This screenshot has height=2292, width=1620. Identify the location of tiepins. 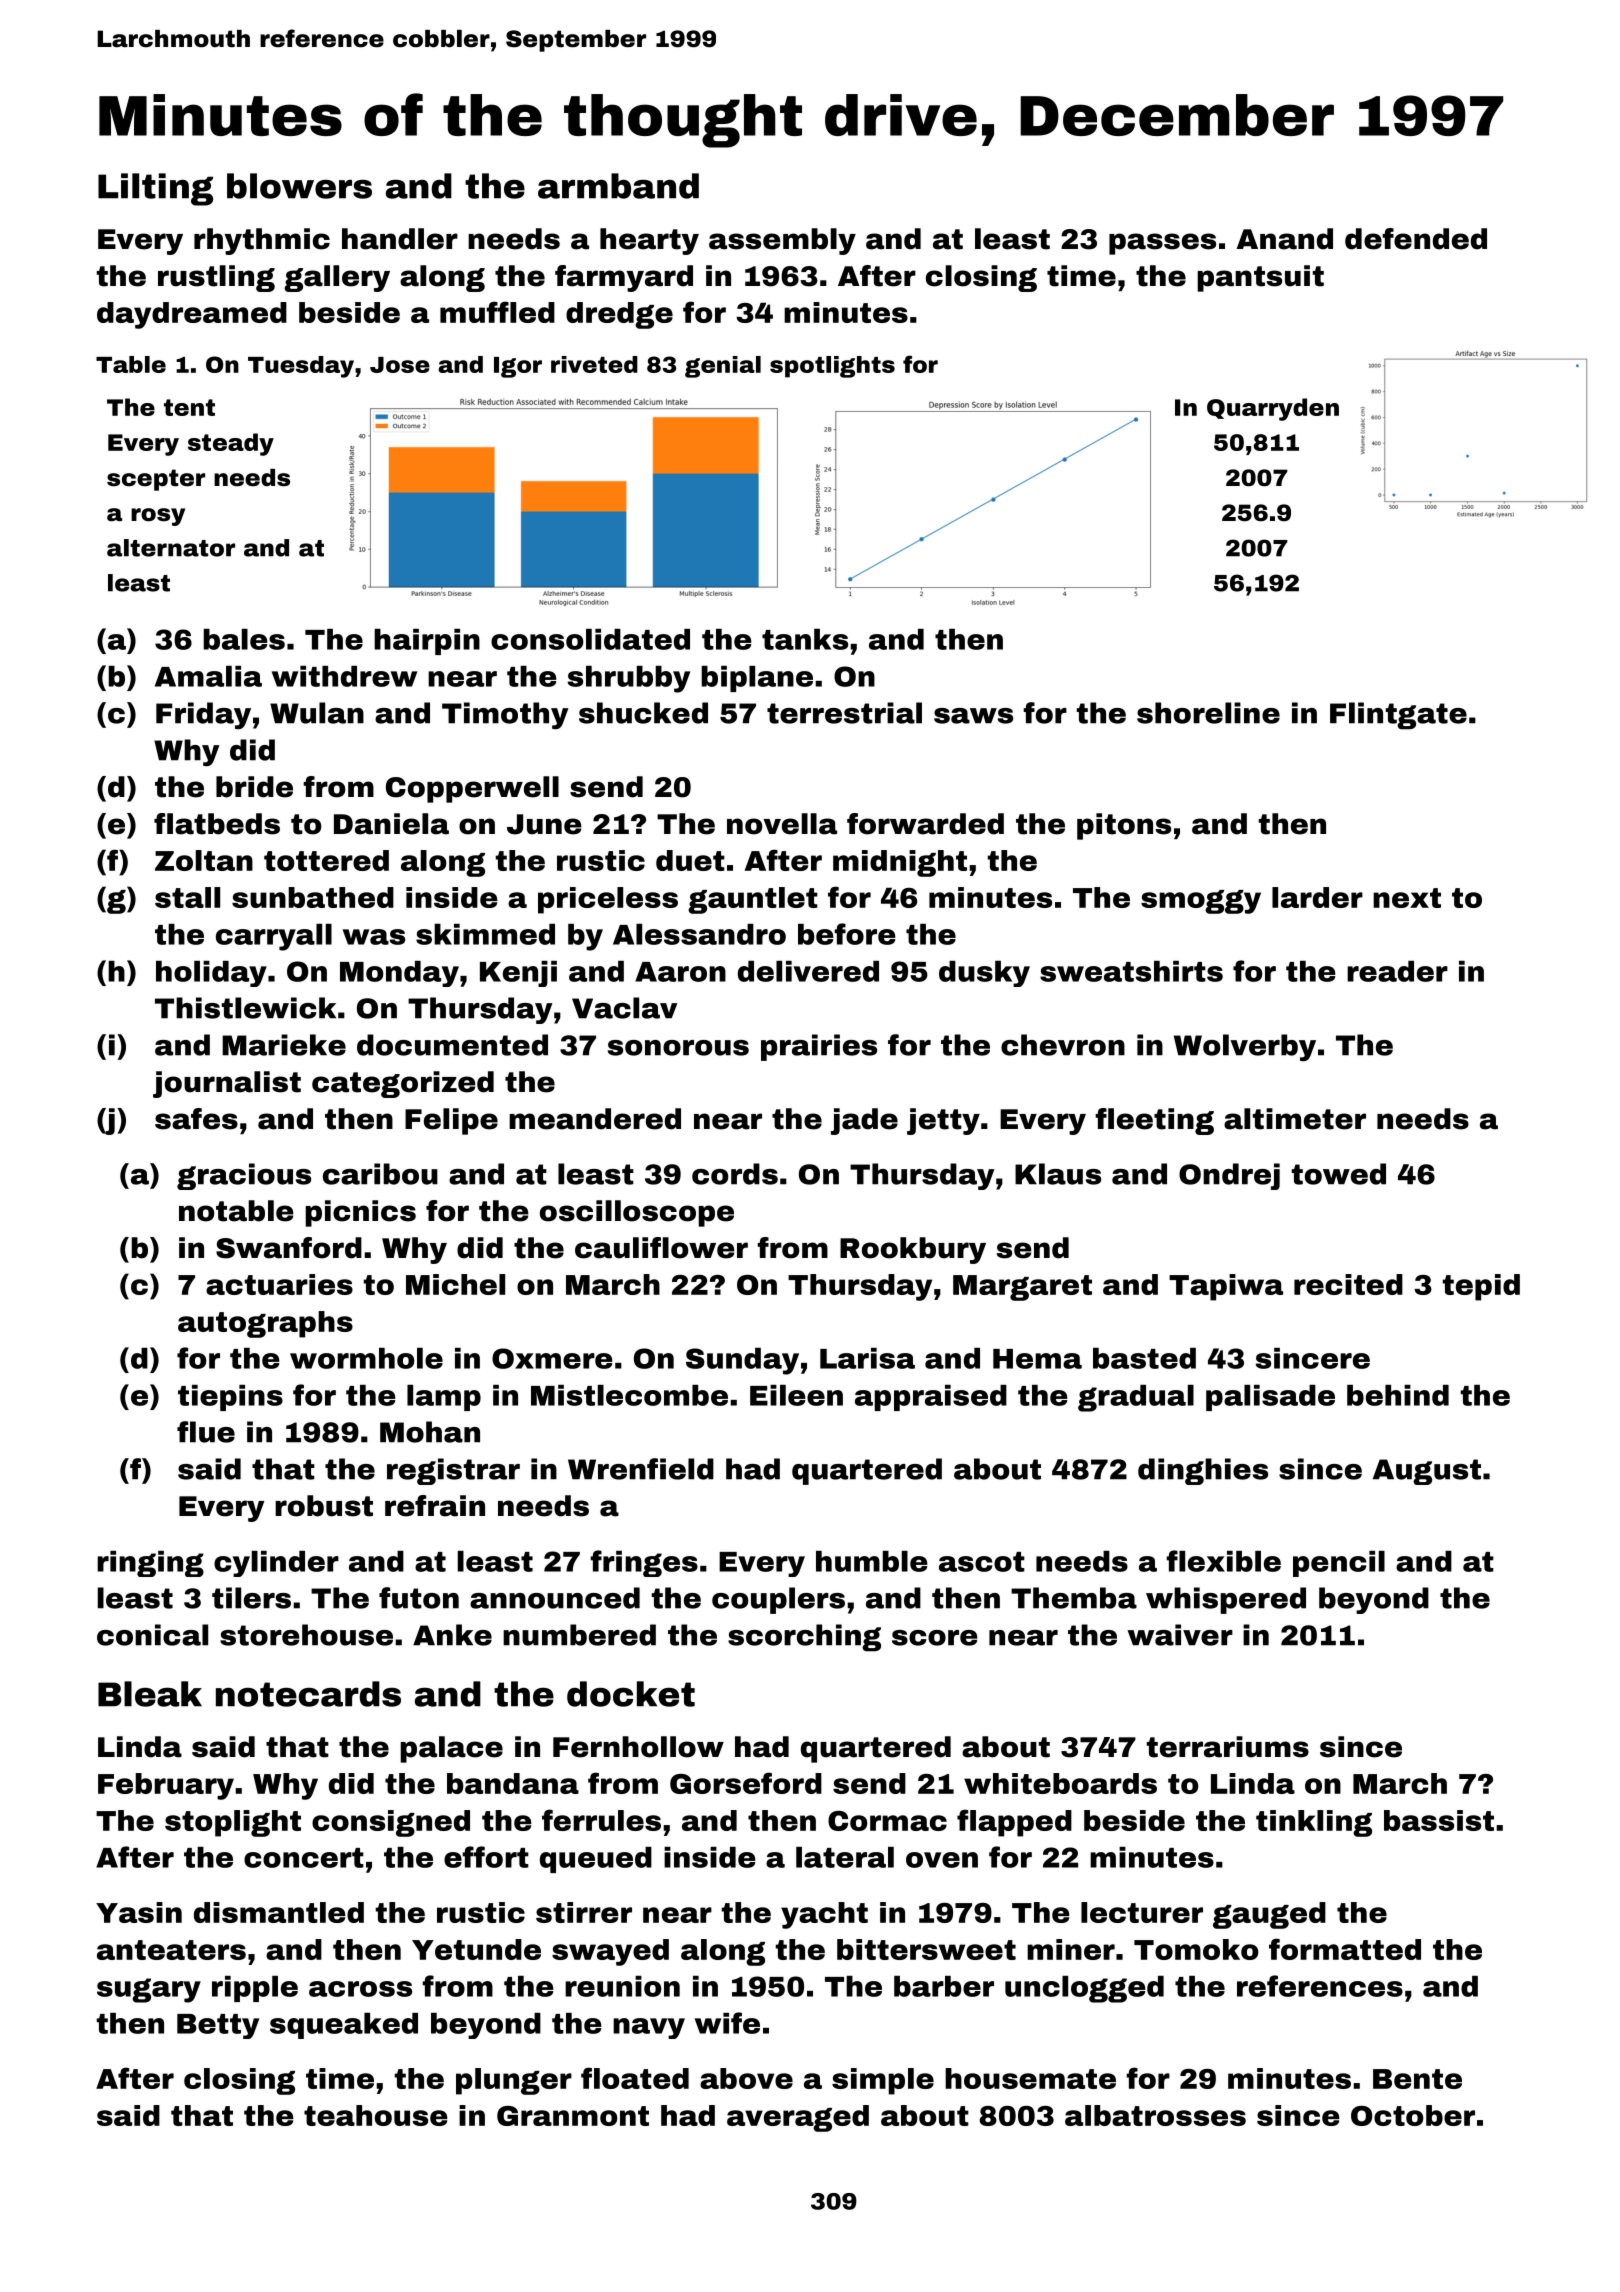
(230, 1398).
